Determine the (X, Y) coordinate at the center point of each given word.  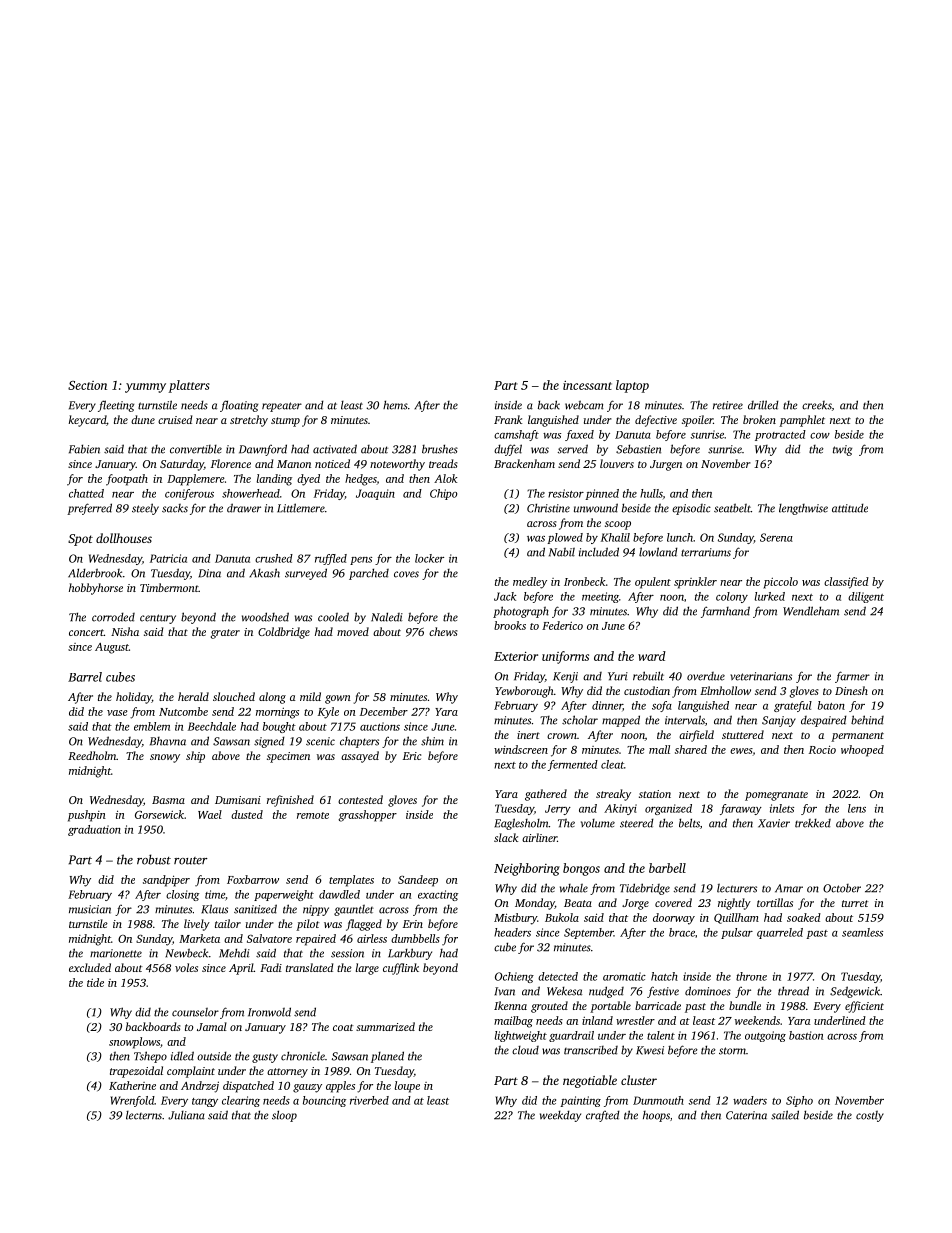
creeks (817, 405)
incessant (587, 385)
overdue (706, 676)
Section (87, 385)
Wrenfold (132, 1101)
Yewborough (524, 692)
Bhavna (168, 741)
